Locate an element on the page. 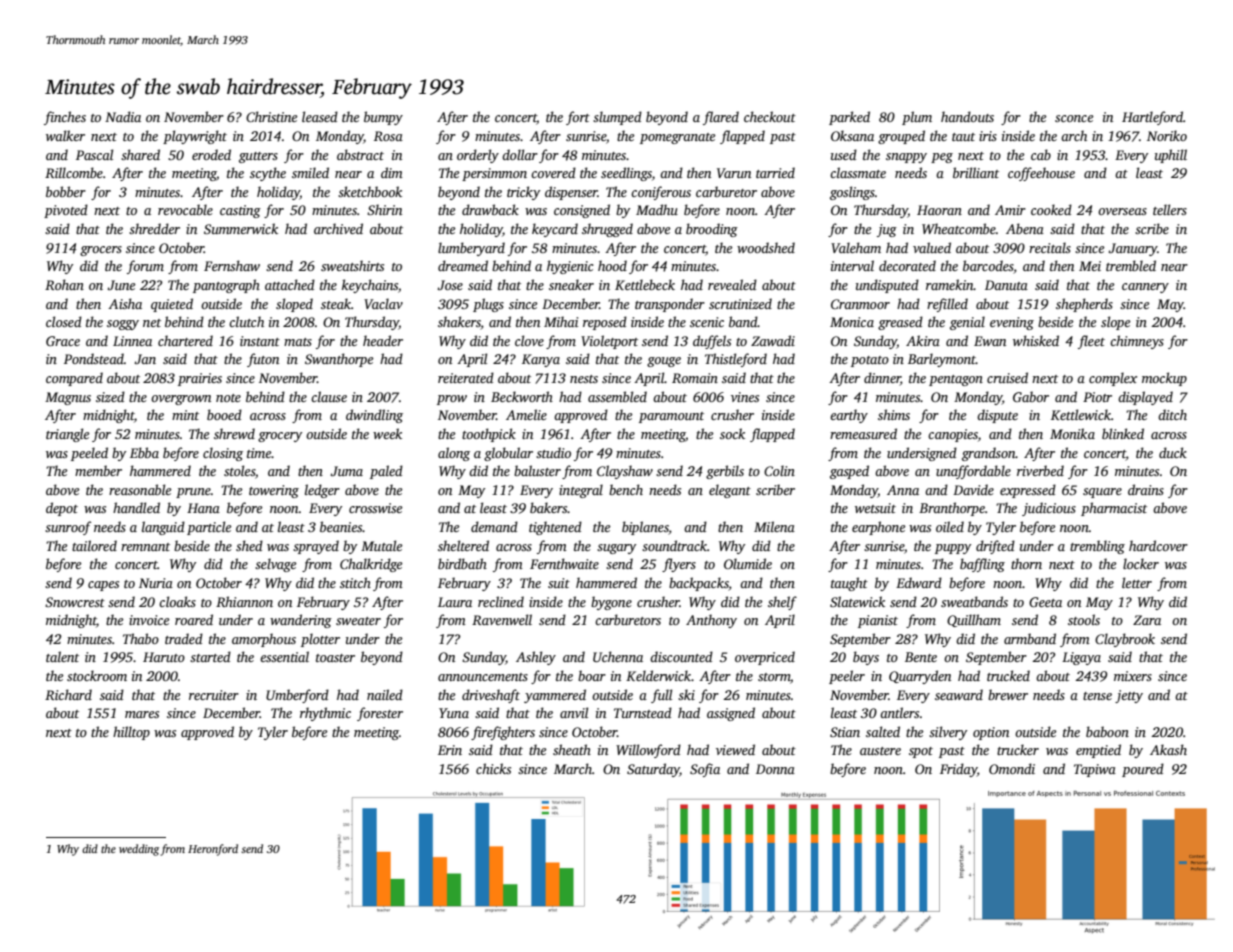 The image size is (1233, 952). amorphous is located at coordinates (264, 640).
